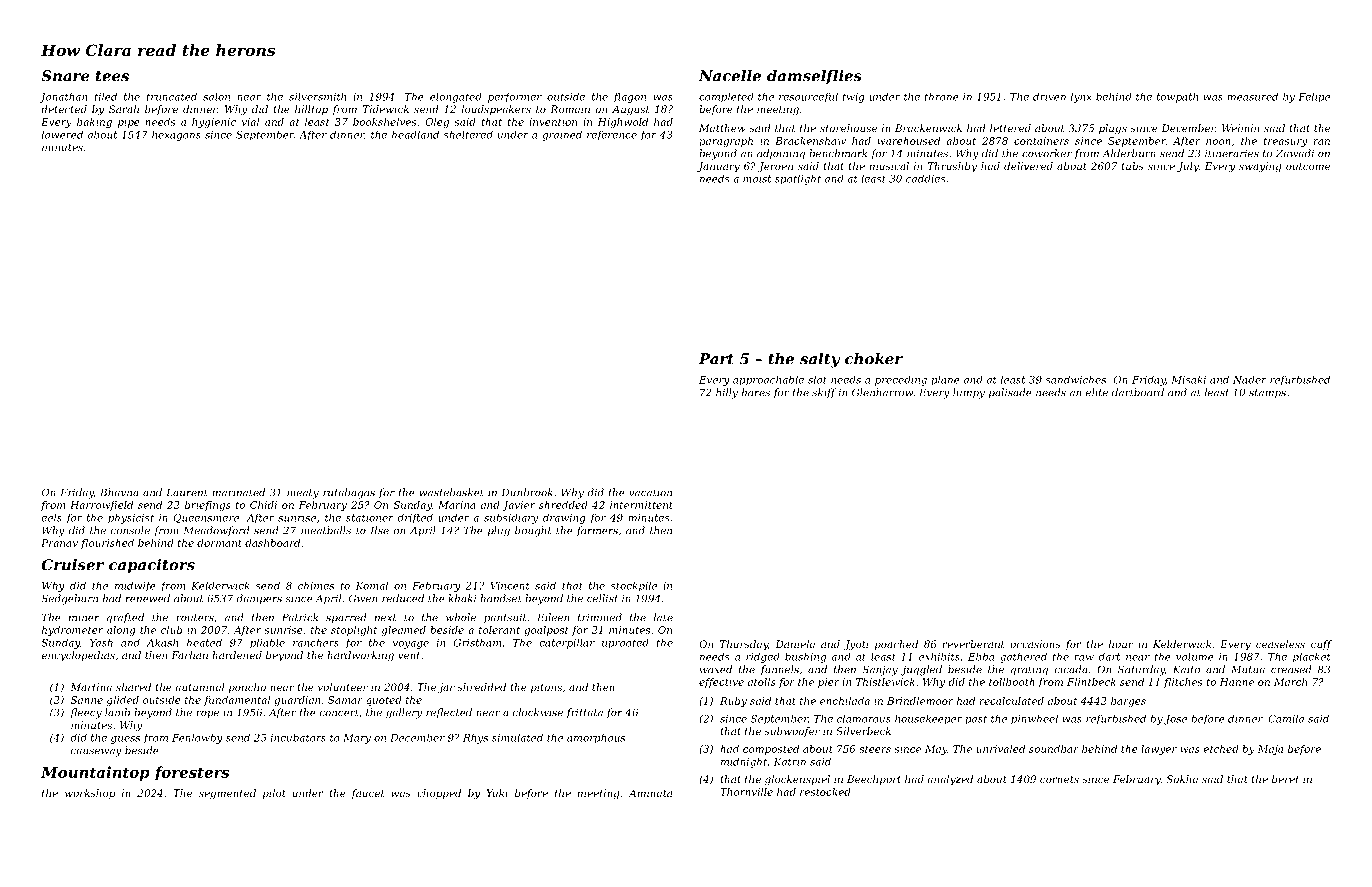 This screenshot has height=887, width=1372. I want to click on driven, so click(1049, 96).
